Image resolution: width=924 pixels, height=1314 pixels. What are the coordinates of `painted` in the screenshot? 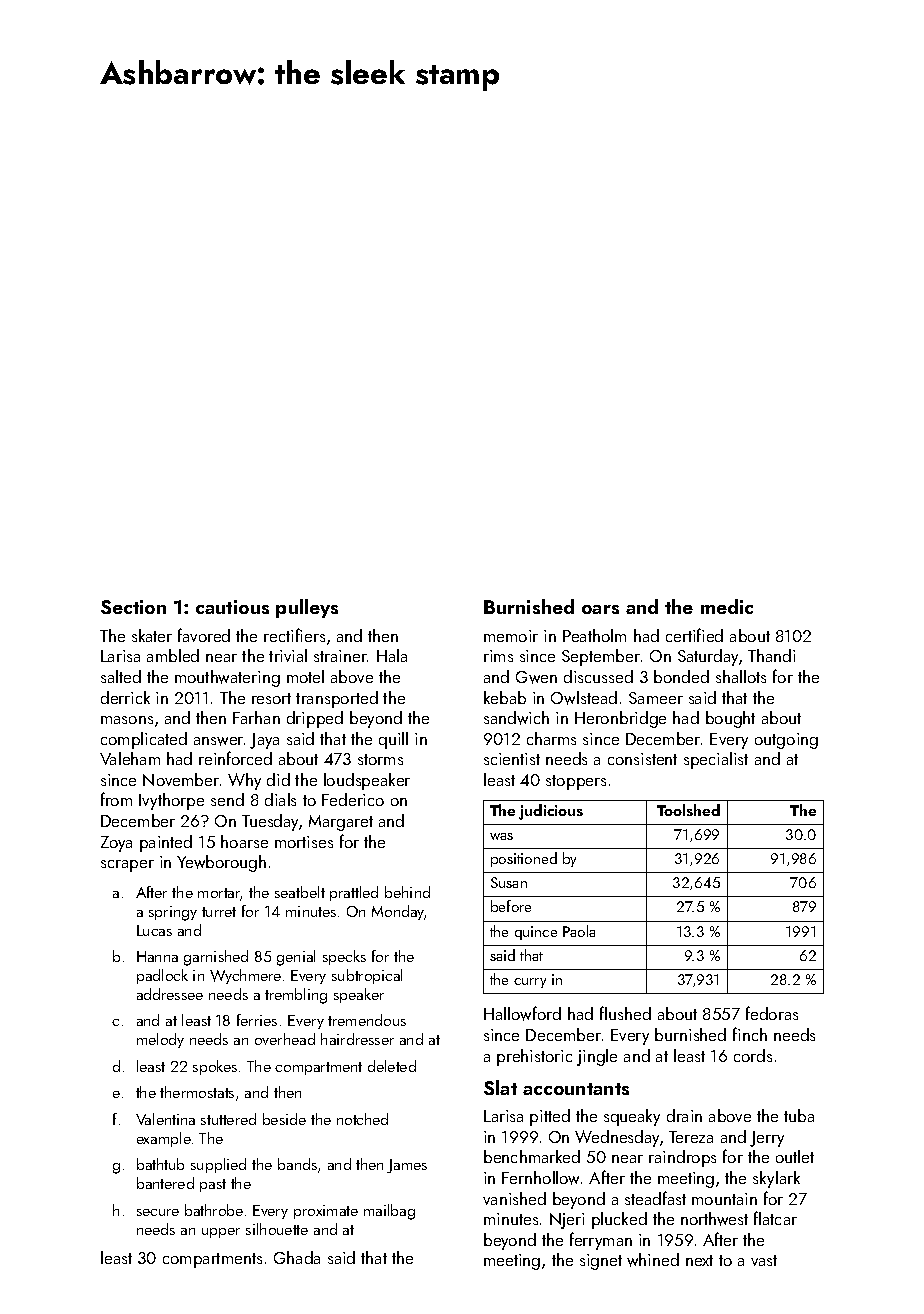 It's located at (166, 843).
